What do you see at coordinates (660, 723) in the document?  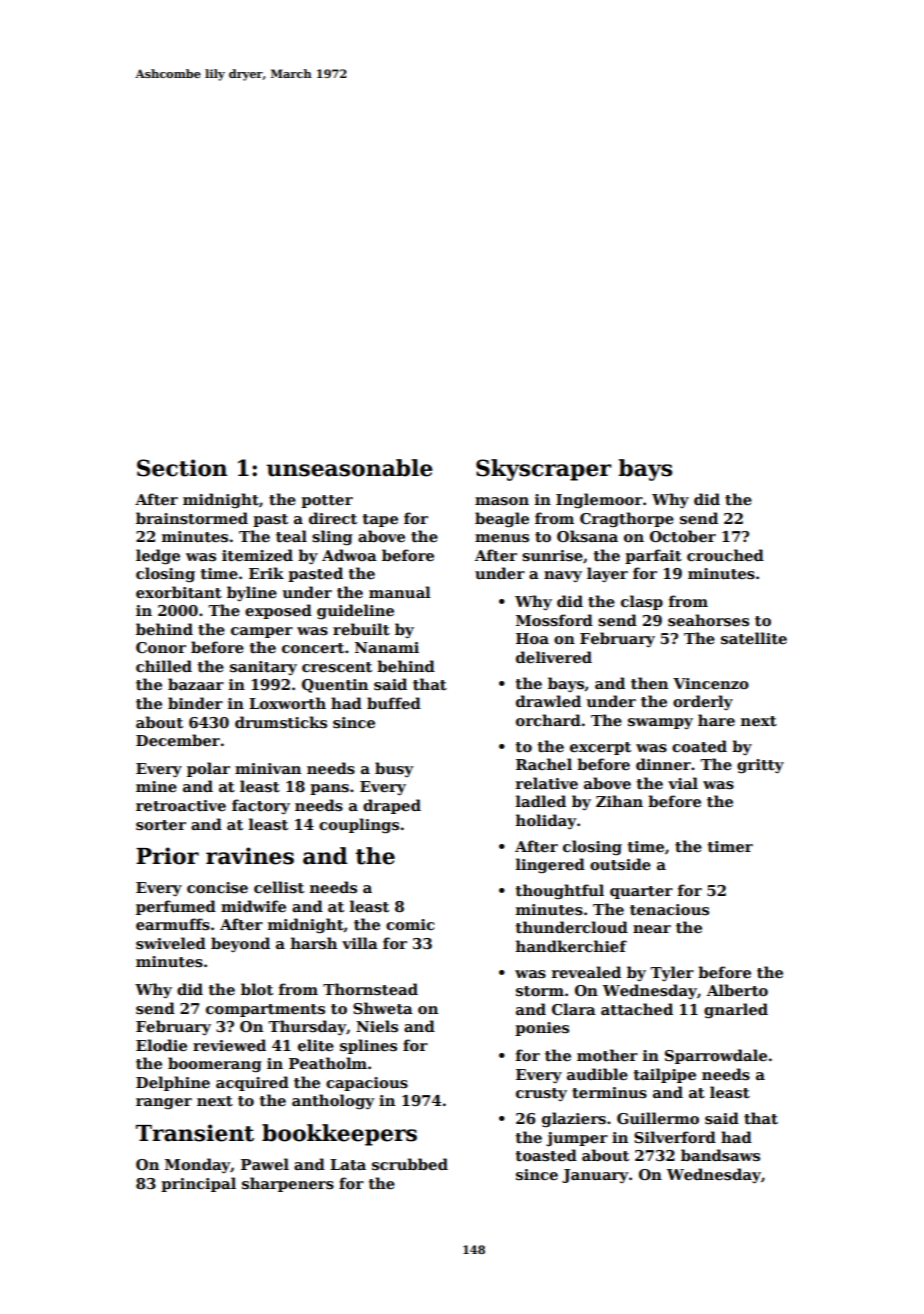 I see `swampy` at bounding box center [660, 723].
